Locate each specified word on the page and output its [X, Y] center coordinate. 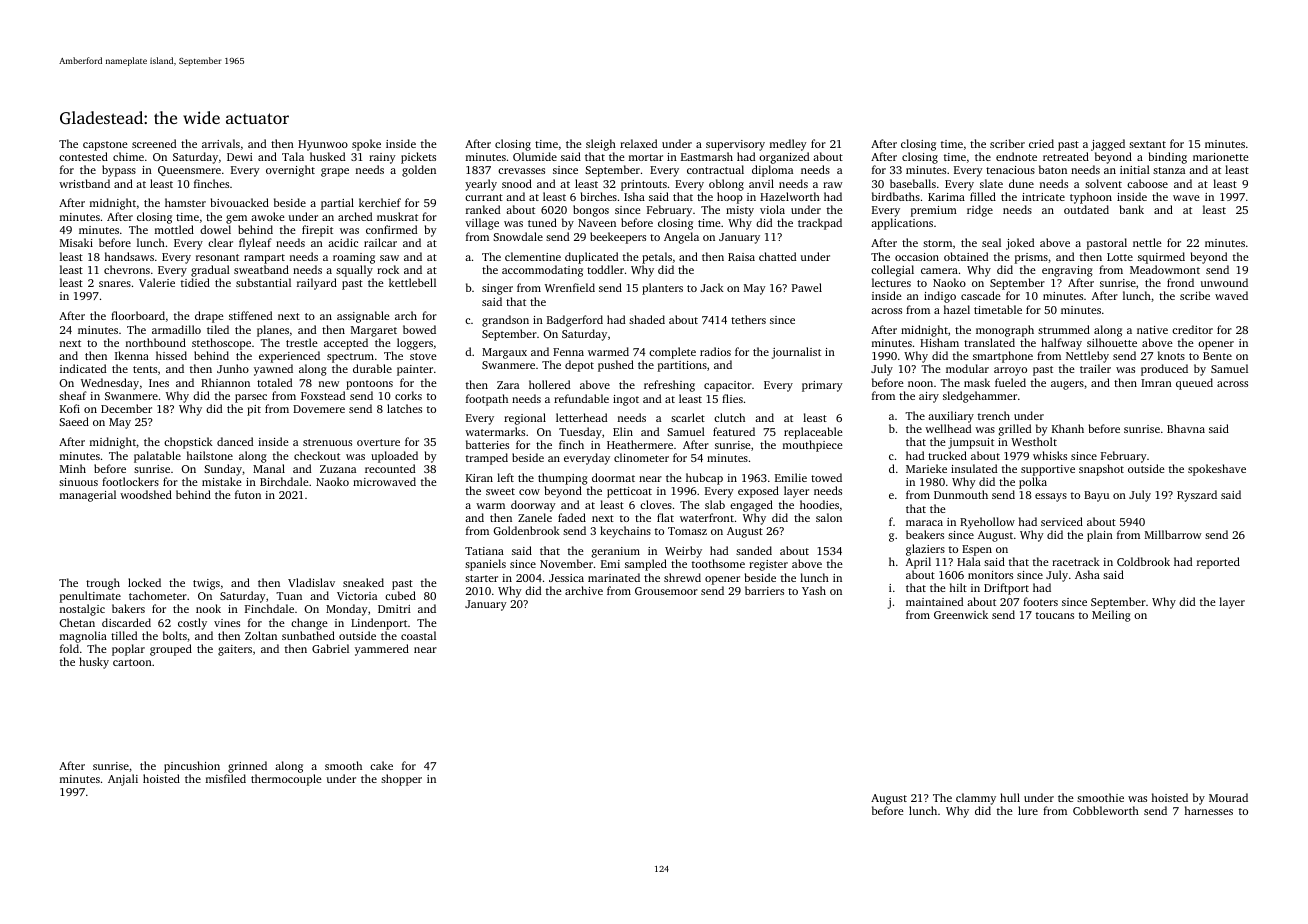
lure [1028, 810]
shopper [401, 780]
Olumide [535, 156]
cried [1041, 143]
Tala [293, 156]
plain [1100, 536]
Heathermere [640, 444]
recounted [390, 468]
